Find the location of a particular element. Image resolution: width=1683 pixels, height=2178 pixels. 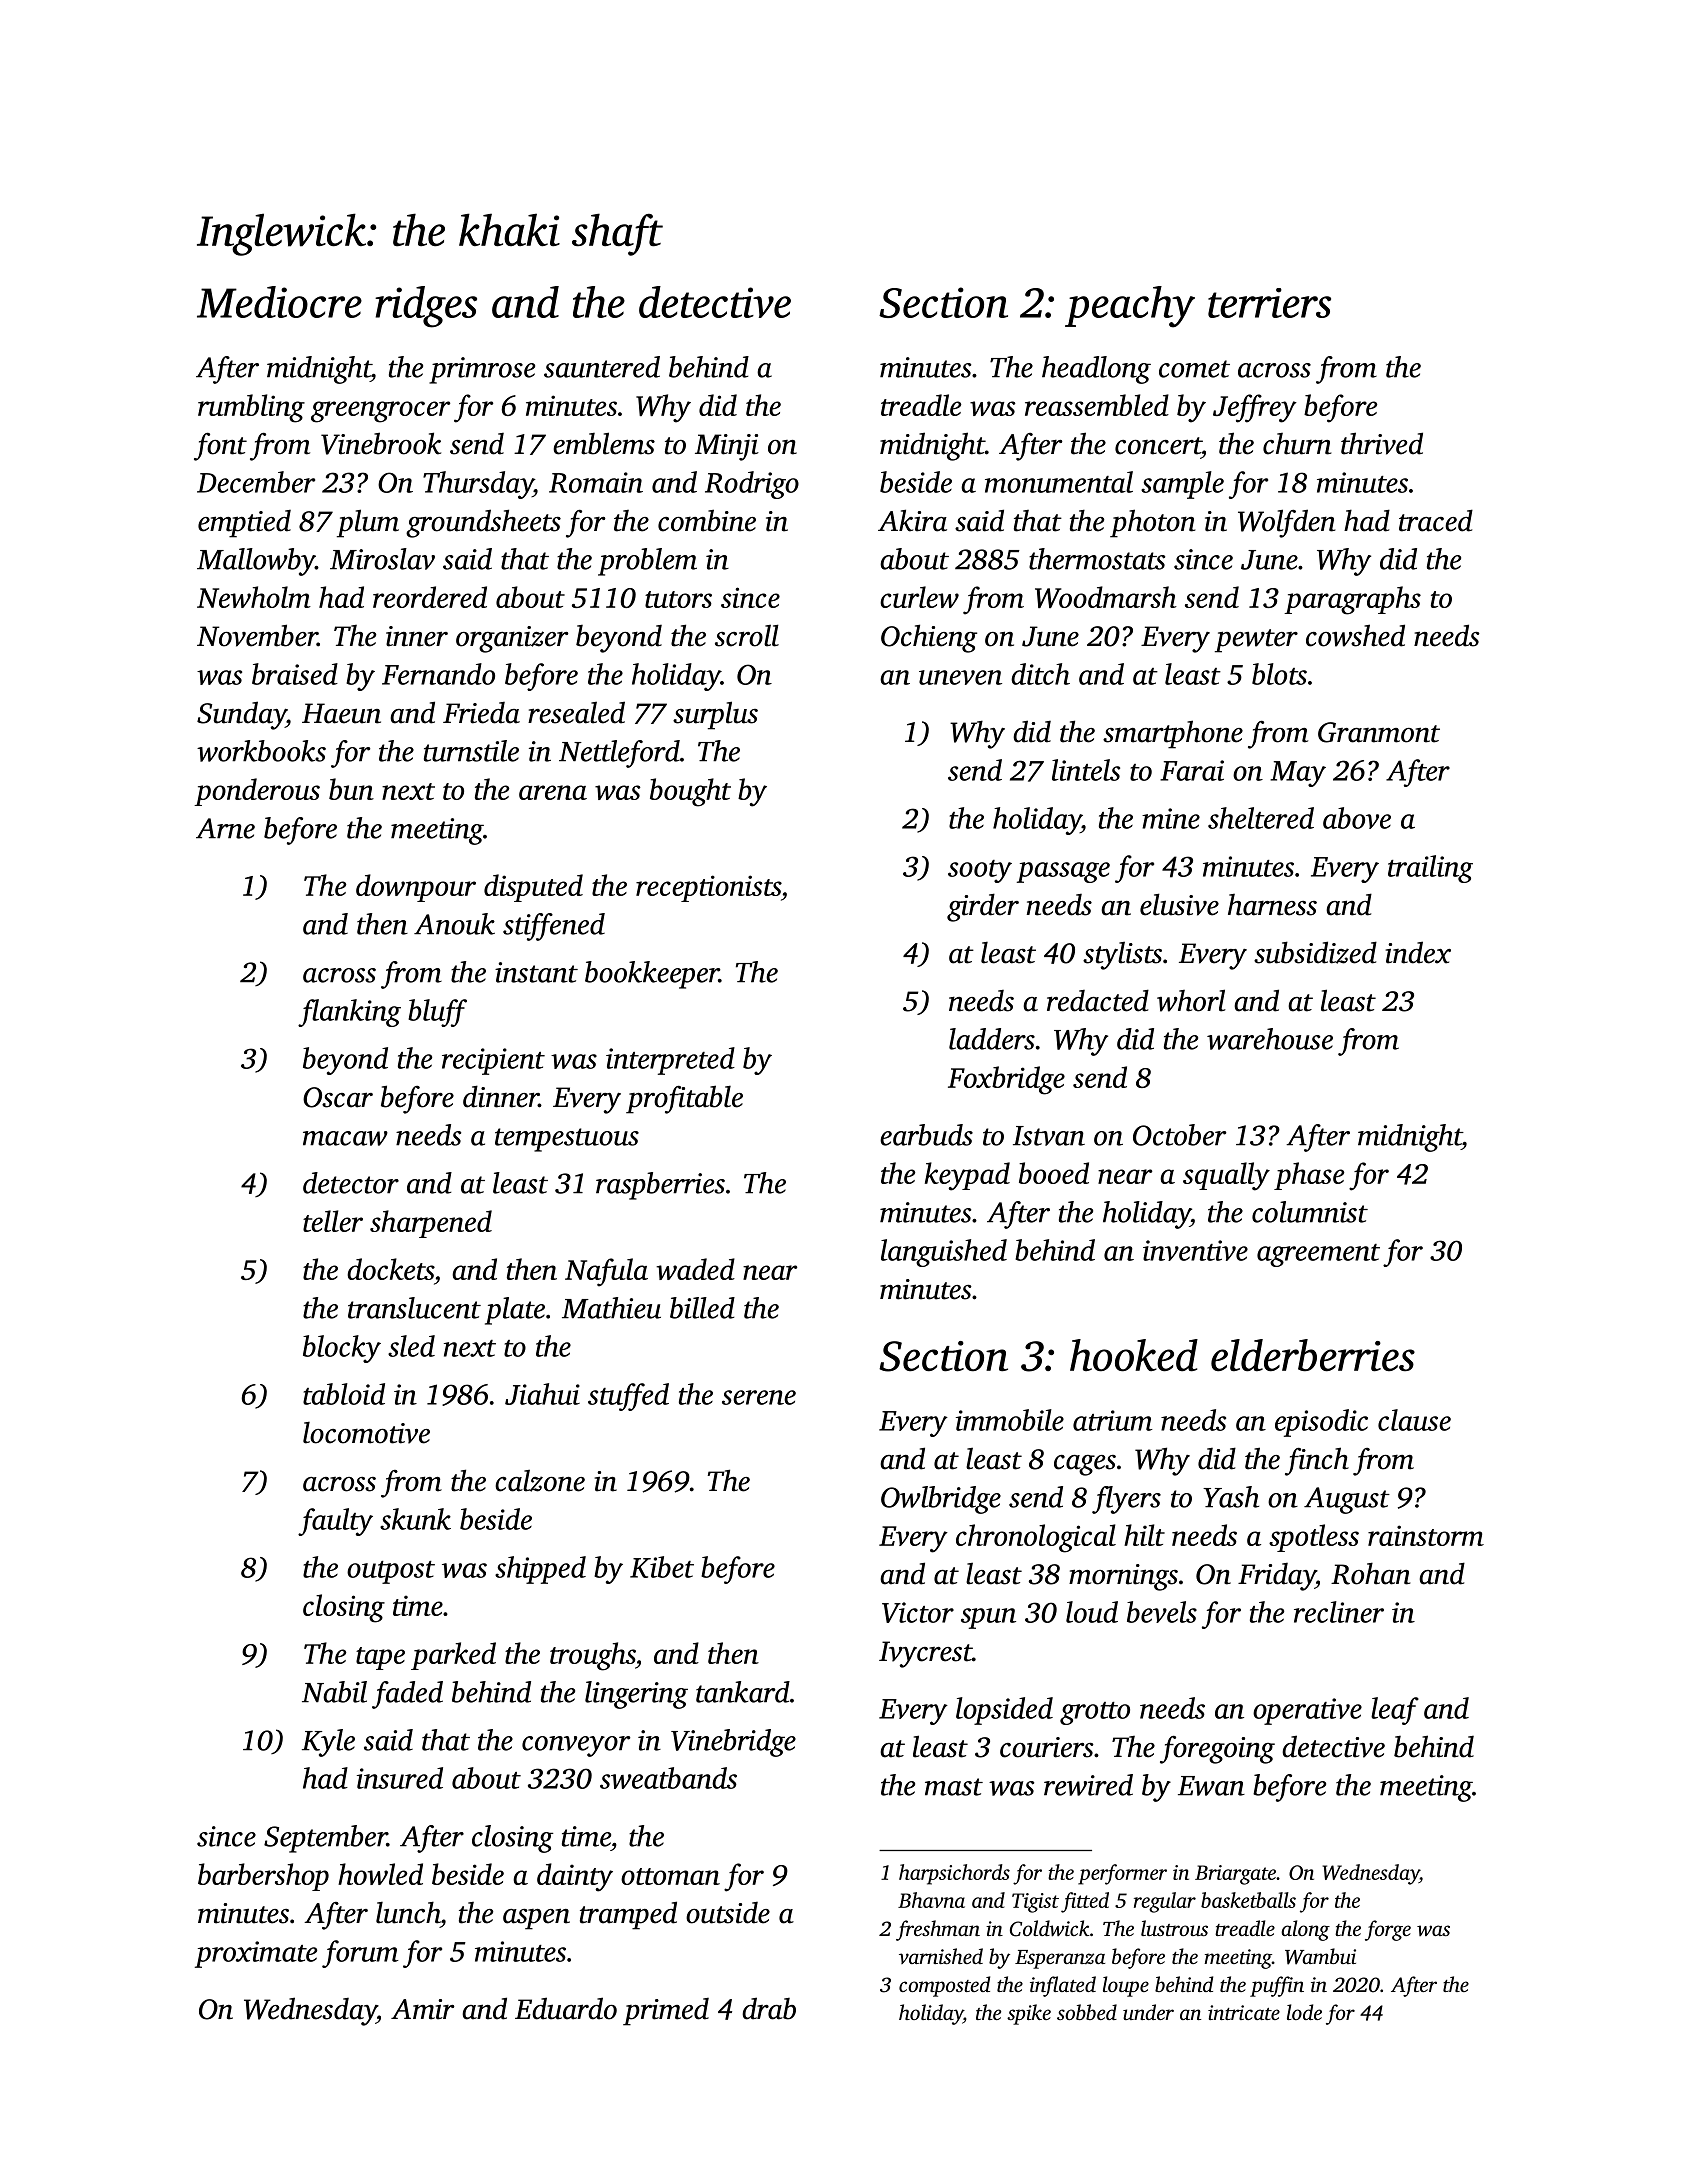

August is located at coordinates (1347, 1500).
